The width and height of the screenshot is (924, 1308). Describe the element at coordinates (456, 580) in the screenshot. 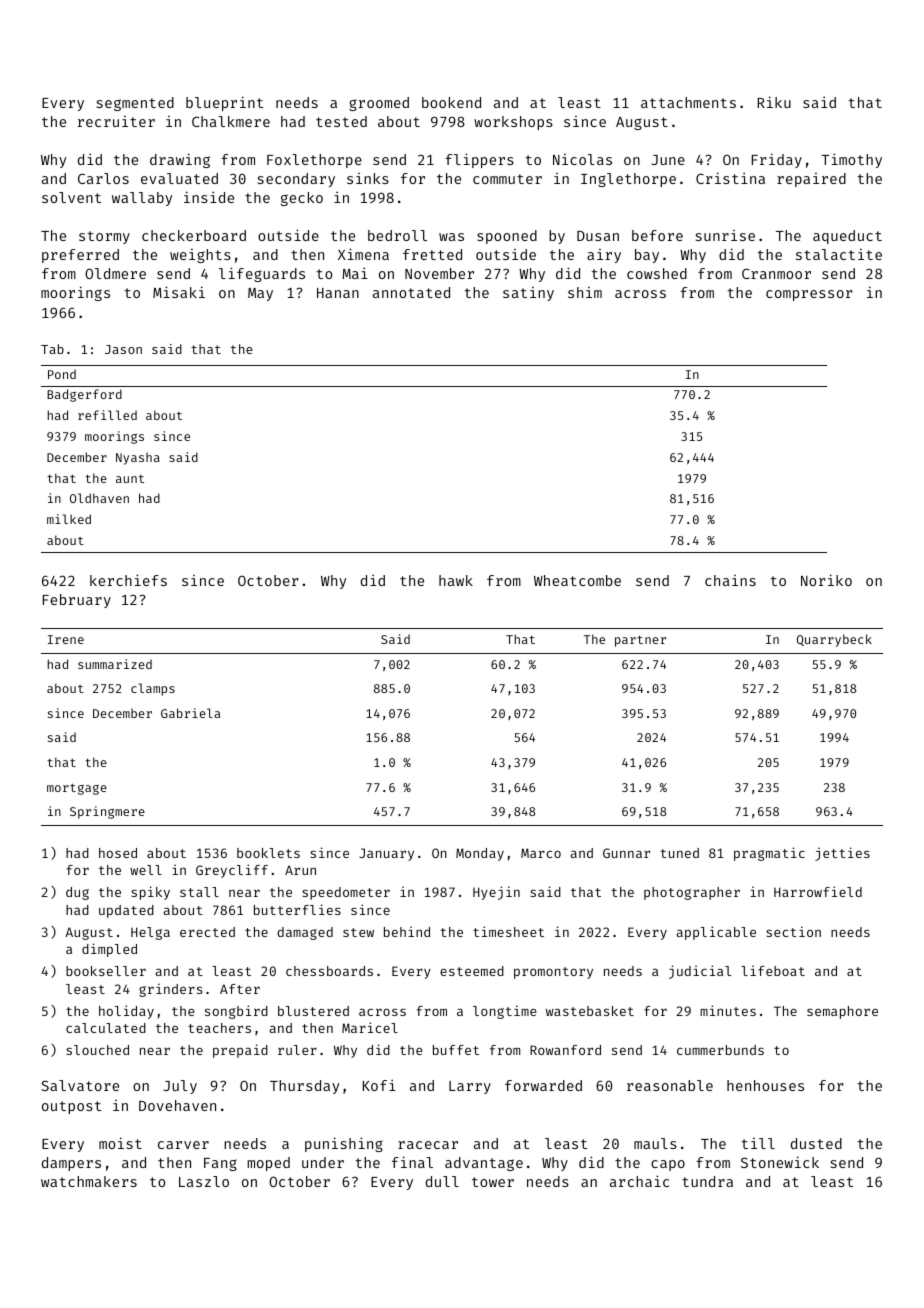

I see `hawk` at that location.
